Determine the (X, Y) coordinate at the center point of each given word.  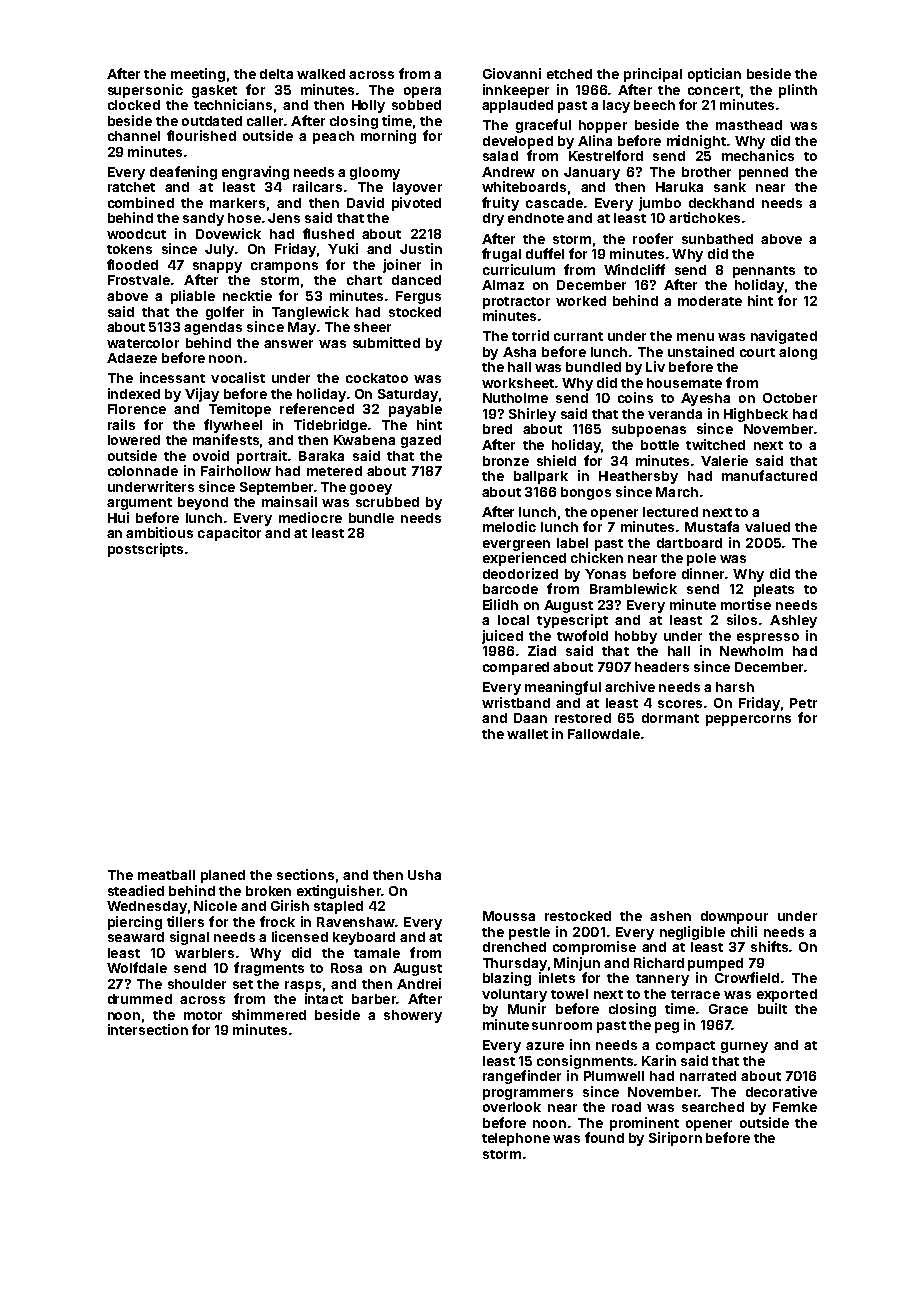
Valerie (724, 460)
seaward (136, 937)
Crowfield (747, 977)
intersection (148, 1029)
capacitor (229, 534)
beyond (203, 503)
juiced (502, 637)
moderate (710, 301)
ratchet (131, 187)
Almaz (503, 285)
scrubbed (387, 502)
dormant (670, 718)
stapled (338, 907)
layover (417, 188)
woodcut (136, 234)
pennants (764, 272)
